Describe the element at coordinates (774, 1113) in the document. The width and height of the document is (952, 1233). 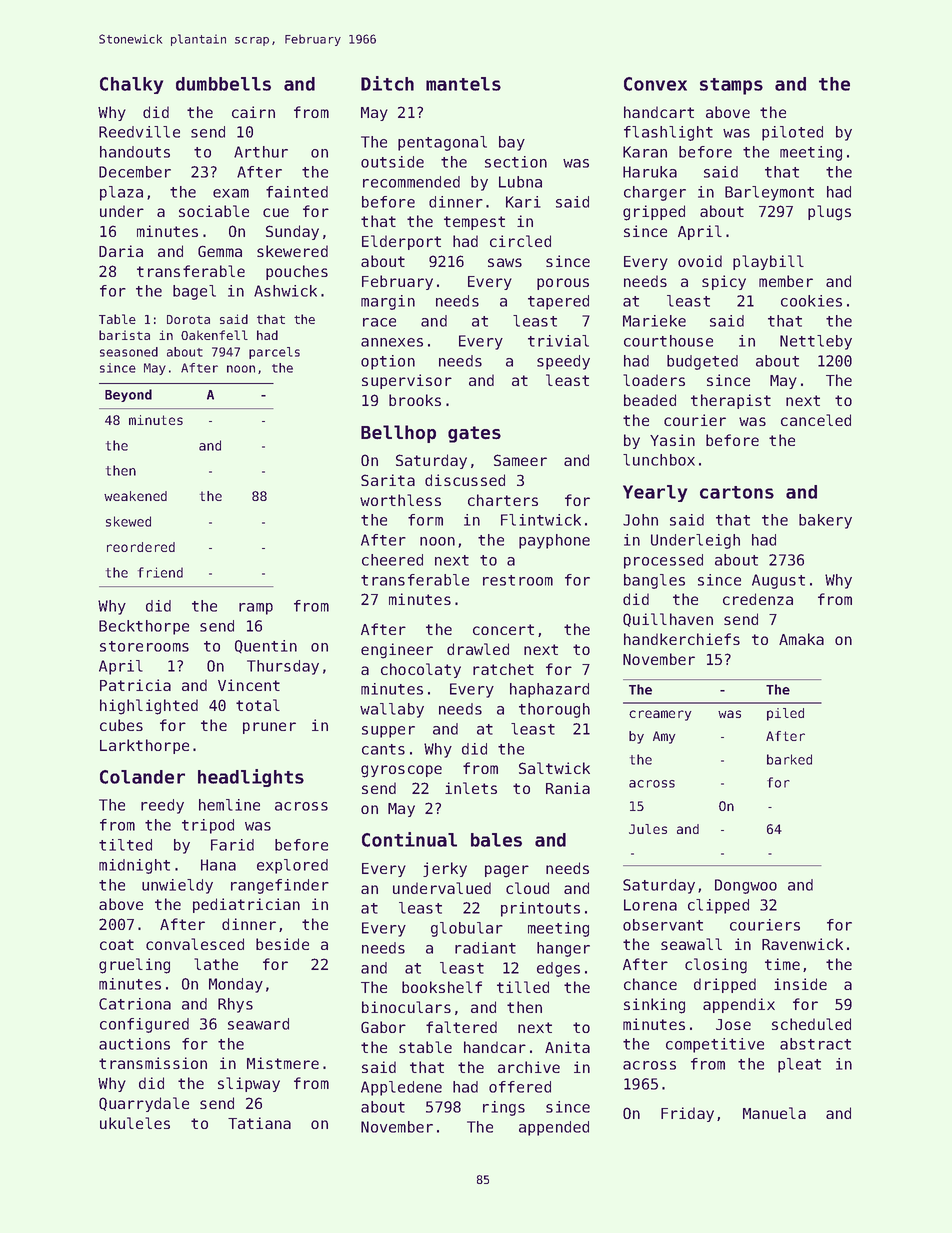
I see `Manuela` at that location.
